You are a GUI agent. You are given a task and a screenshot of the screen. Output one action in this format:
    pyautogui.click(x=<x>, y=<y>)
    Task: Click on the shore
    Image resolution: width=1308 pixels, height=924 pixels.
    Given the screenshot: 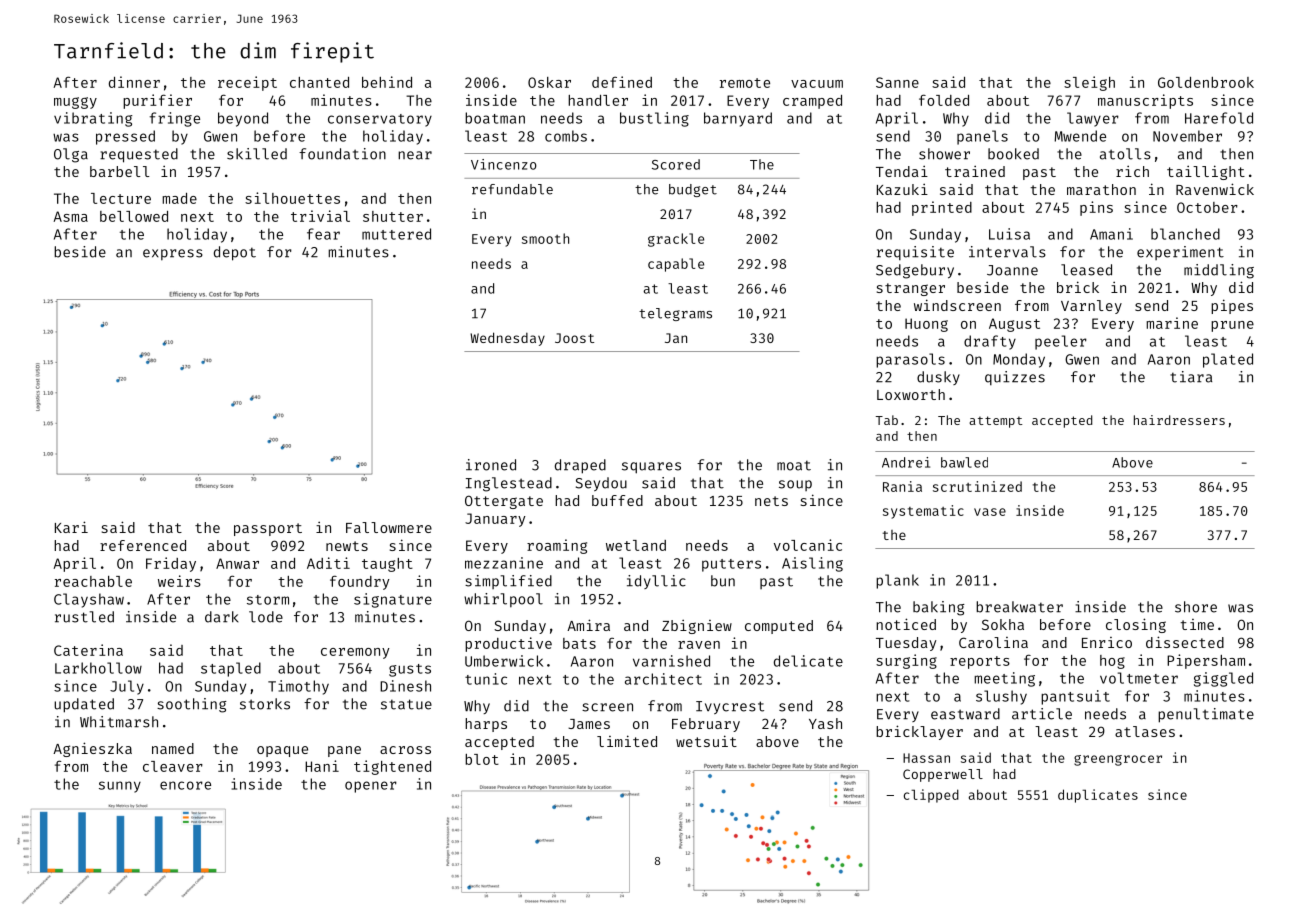 What is the action you would take?
    pyautogui.click(x=1196, y=607)
